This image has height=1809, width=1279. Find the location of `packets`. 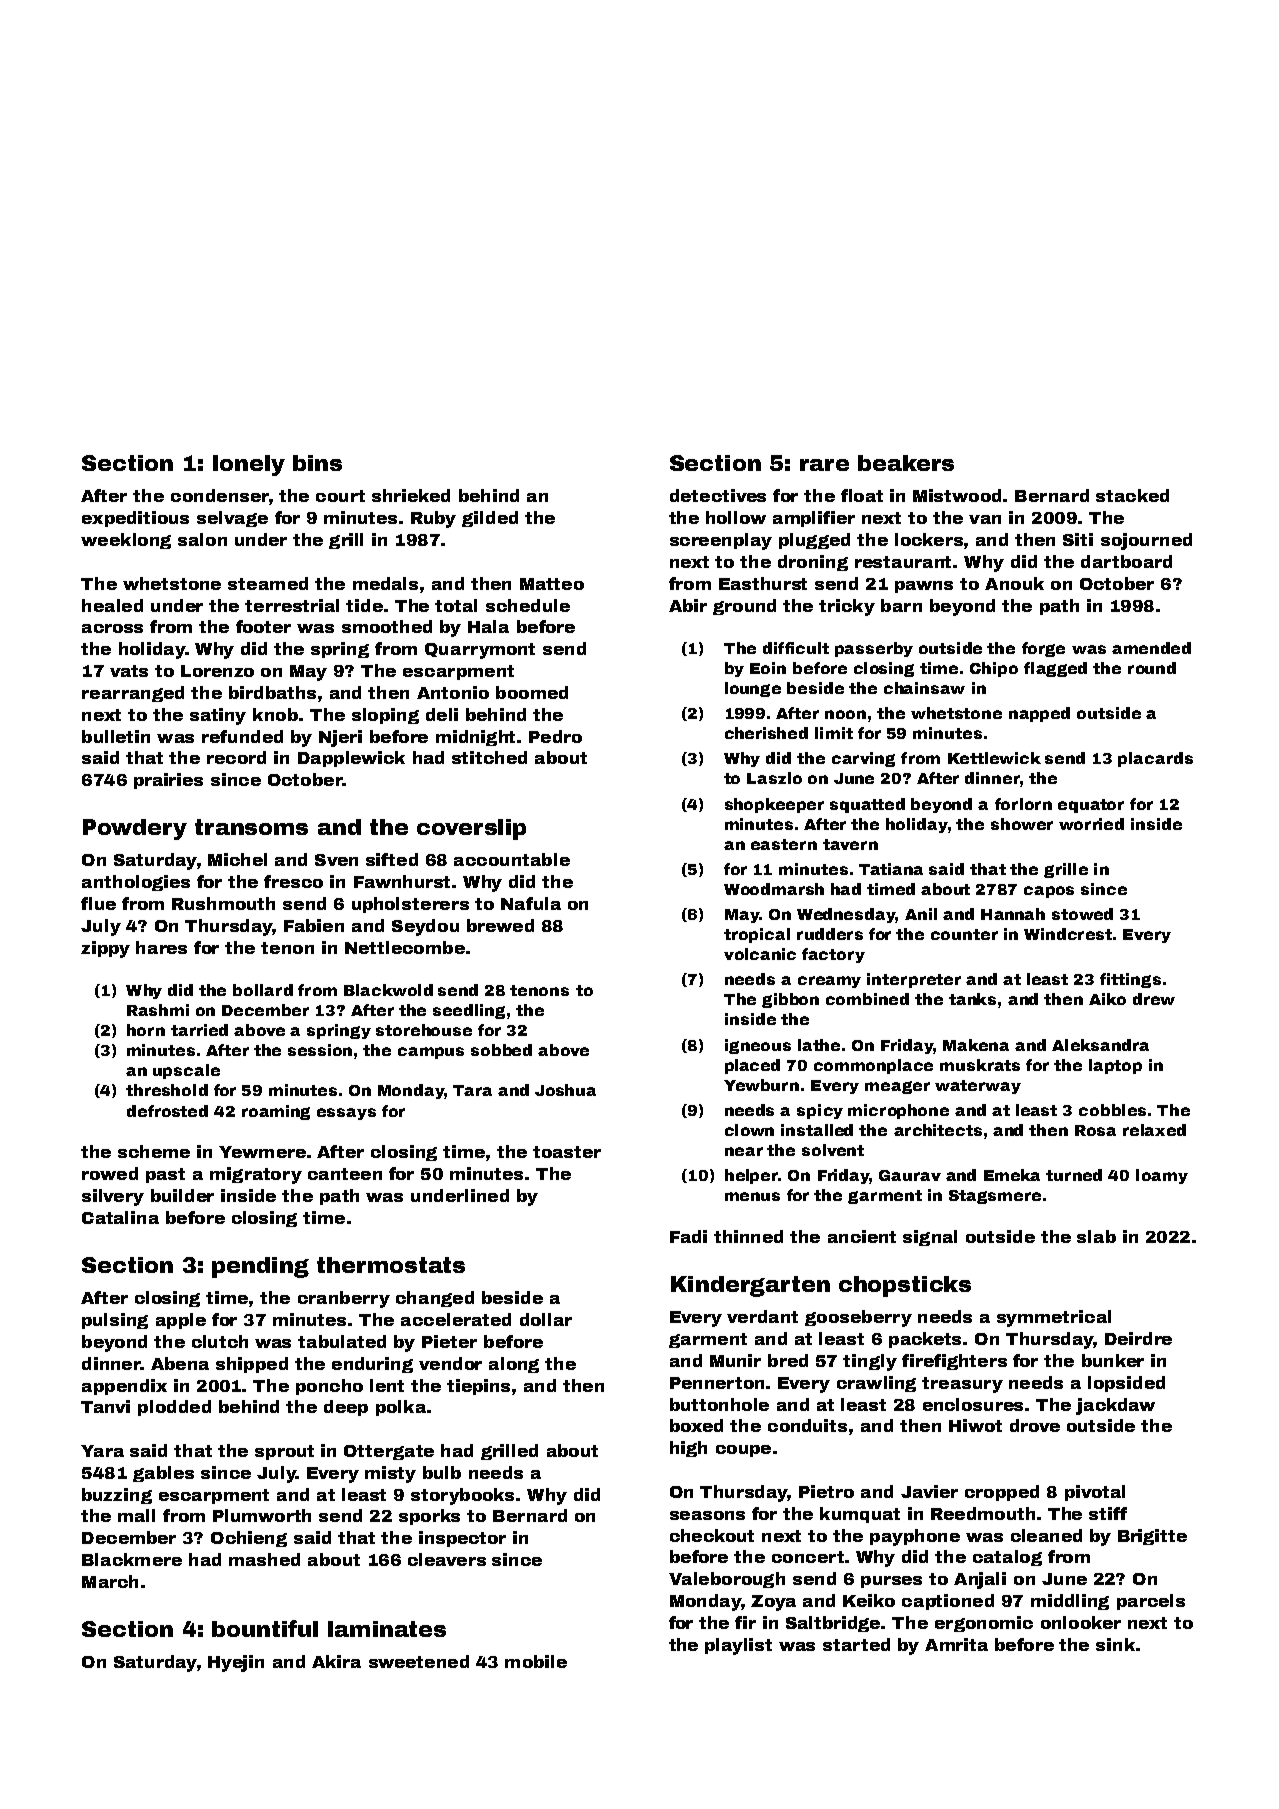

packets is located at coordinates (925, 1340).
